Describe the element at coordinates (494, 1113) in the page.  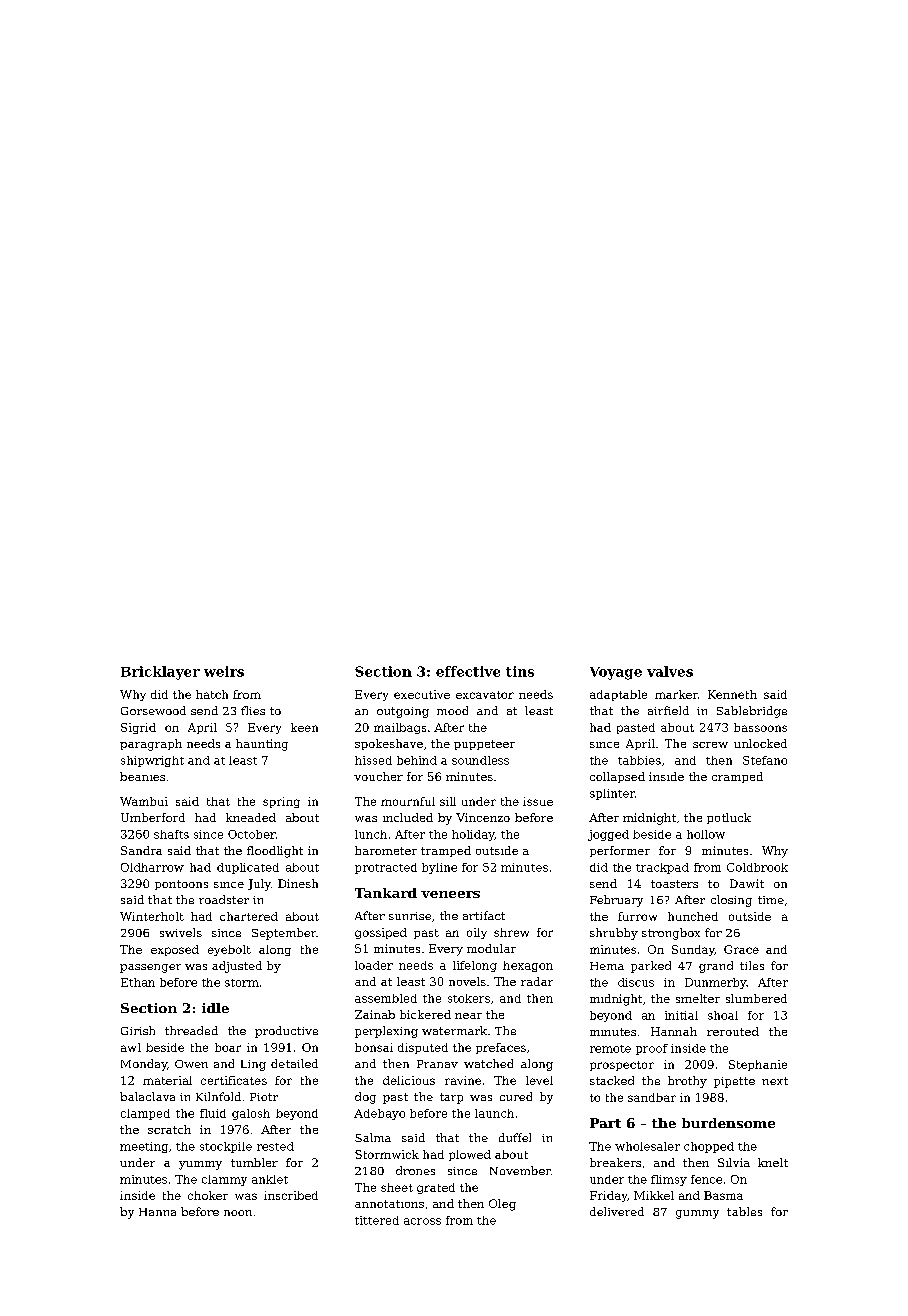
I see `launch` at that location.
